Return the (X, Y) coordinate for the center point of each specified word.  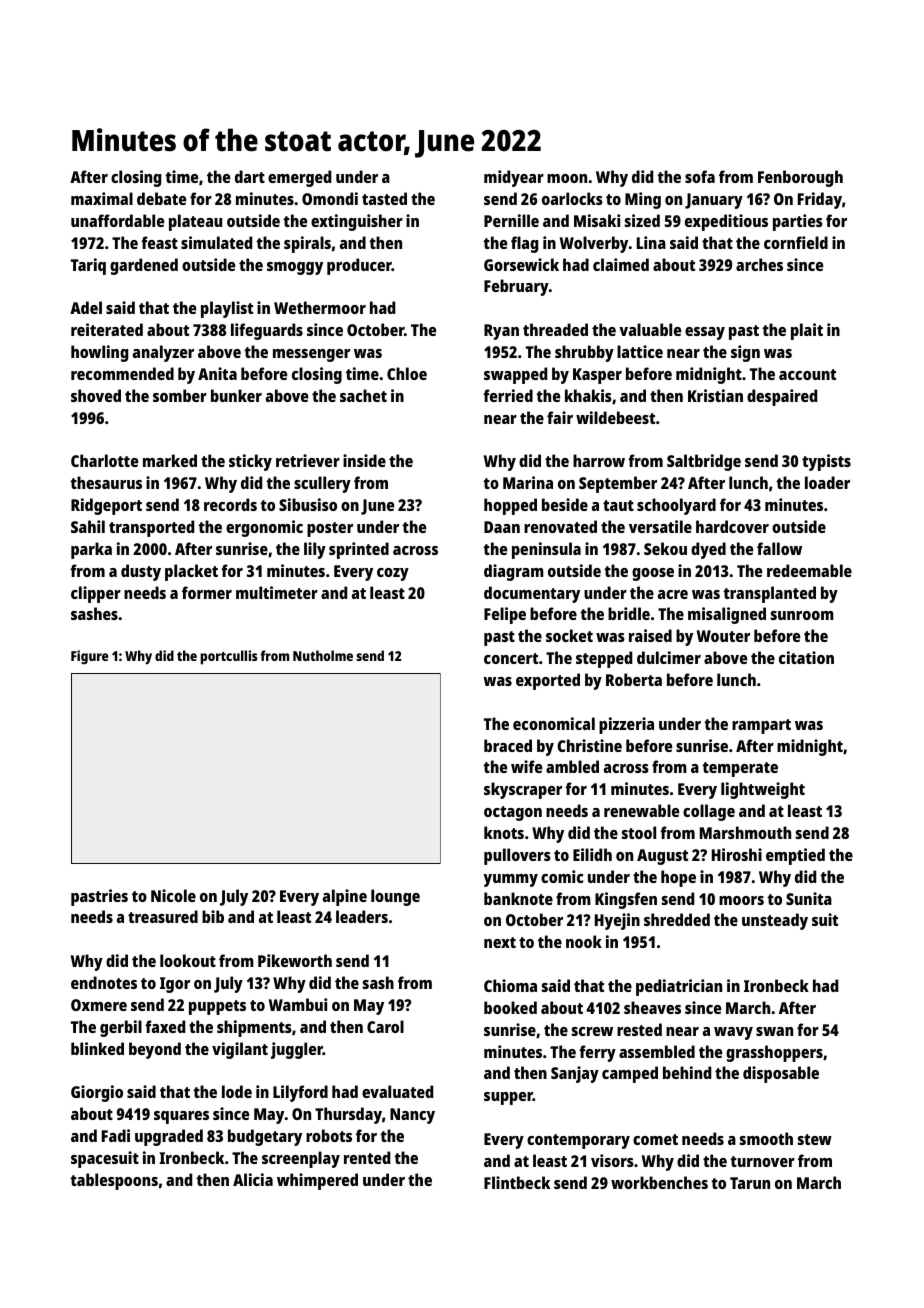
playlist (227, 309)
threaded (555, 329)
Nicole (173, 895)
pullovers (517, 856)
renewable (642, 810)
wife (527, 766)
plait (807, 331)
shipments (254, 1028)
